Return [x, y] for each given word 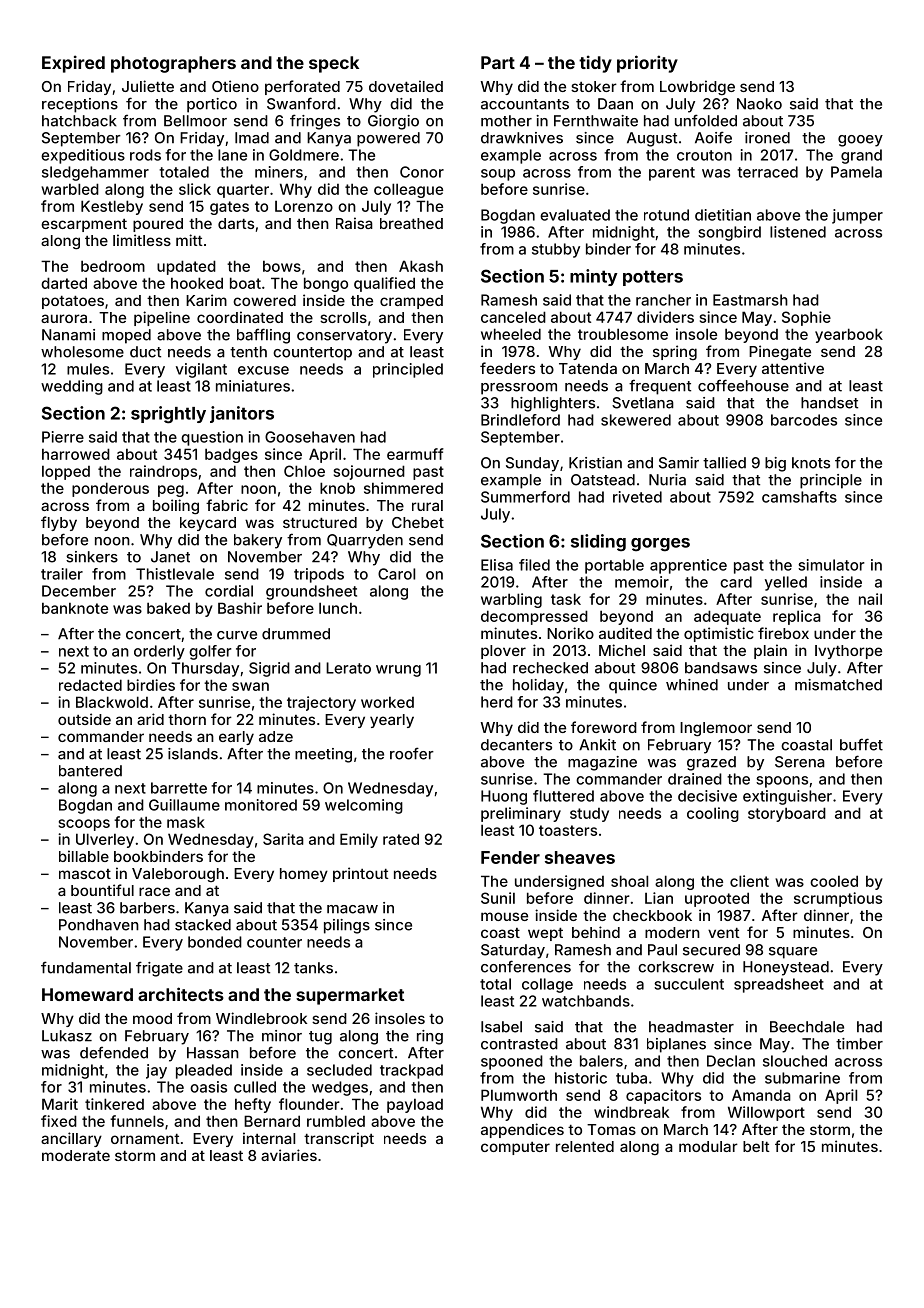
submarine [802, 1078]
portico [212, 105]
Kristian [595, 463]
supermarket [350, 996]
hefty [253, 1105]
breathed [411, 223]
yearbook [849, 335]
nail [870, 599]
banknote [75, 608]
